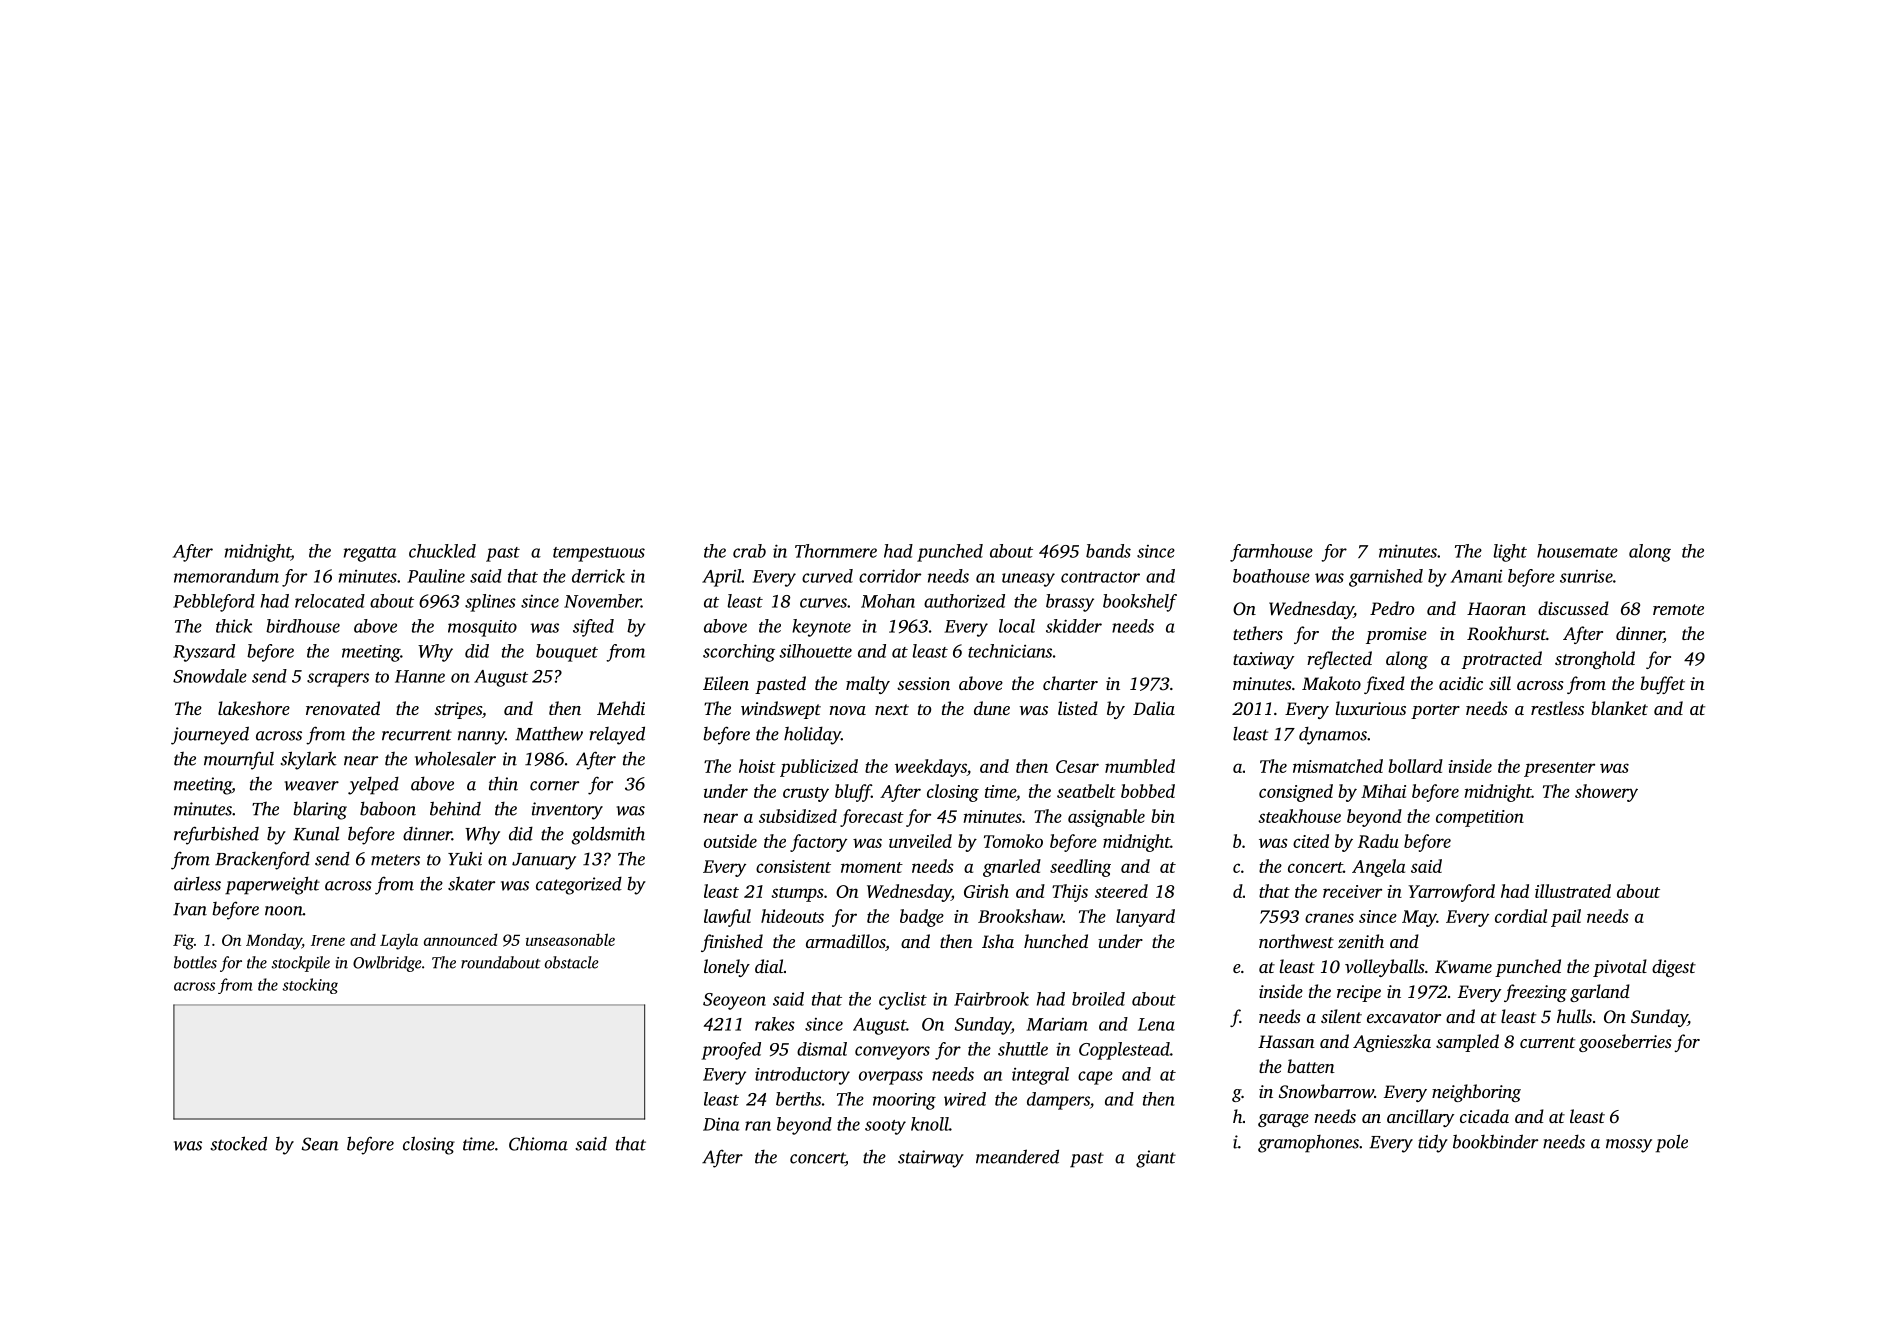 Image resolution: width=1878 pixels, height=1328 pixels. I want to click on Rookhurst, so click(1506, 633).
